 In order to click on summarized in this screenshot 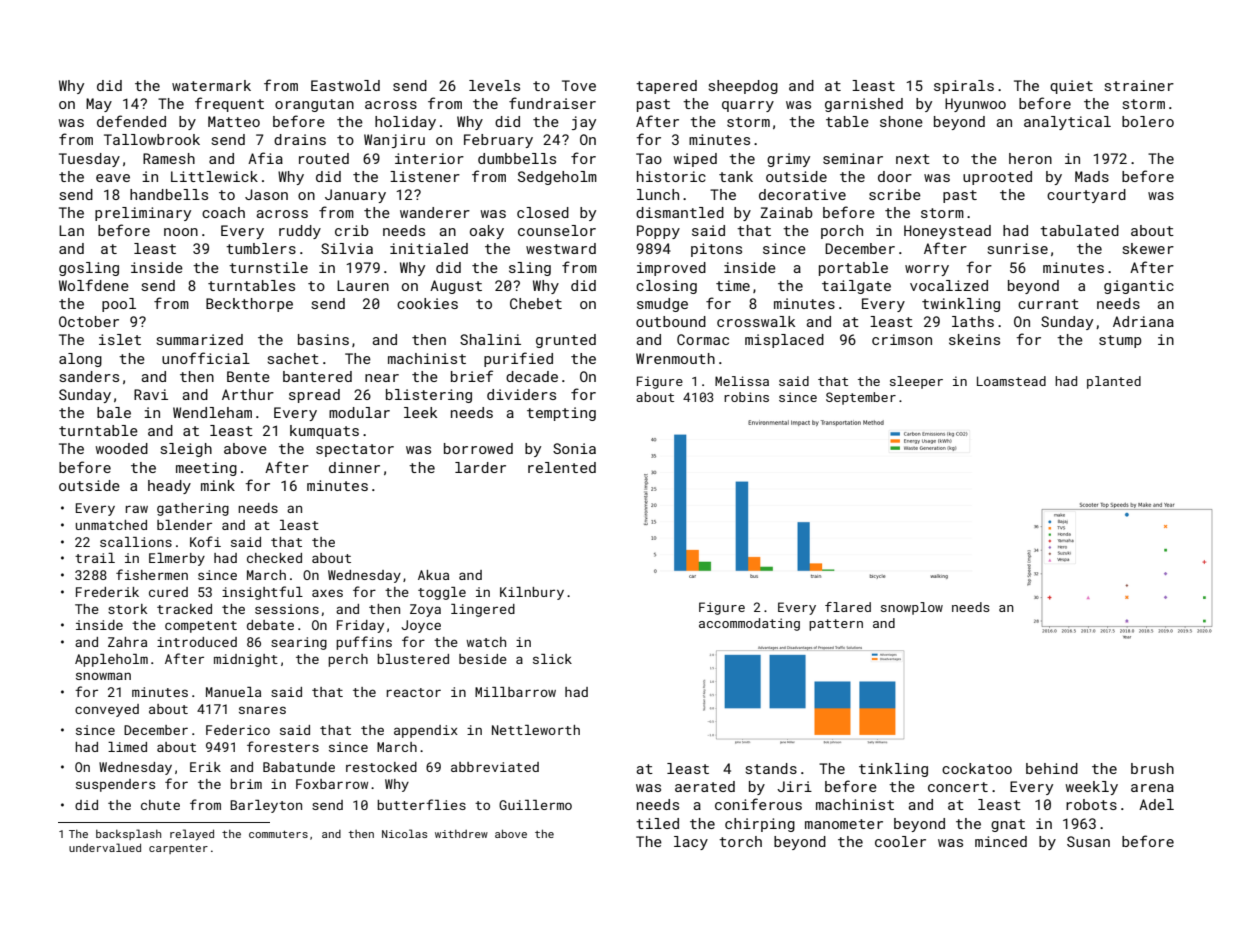, I will do `click(199, 339)`.
